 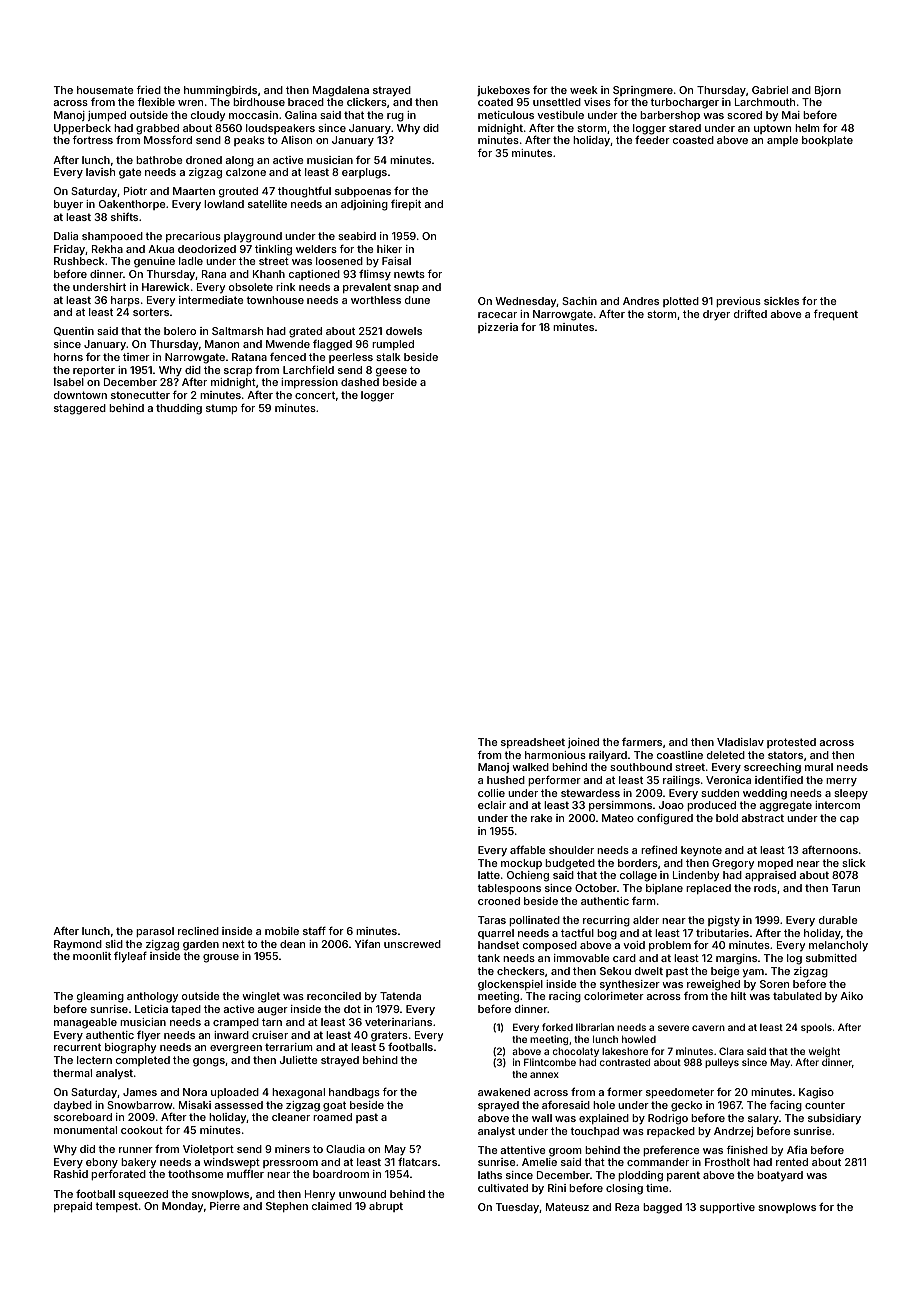 I want to click on Upperbeck, so click(x=82, y=129).
